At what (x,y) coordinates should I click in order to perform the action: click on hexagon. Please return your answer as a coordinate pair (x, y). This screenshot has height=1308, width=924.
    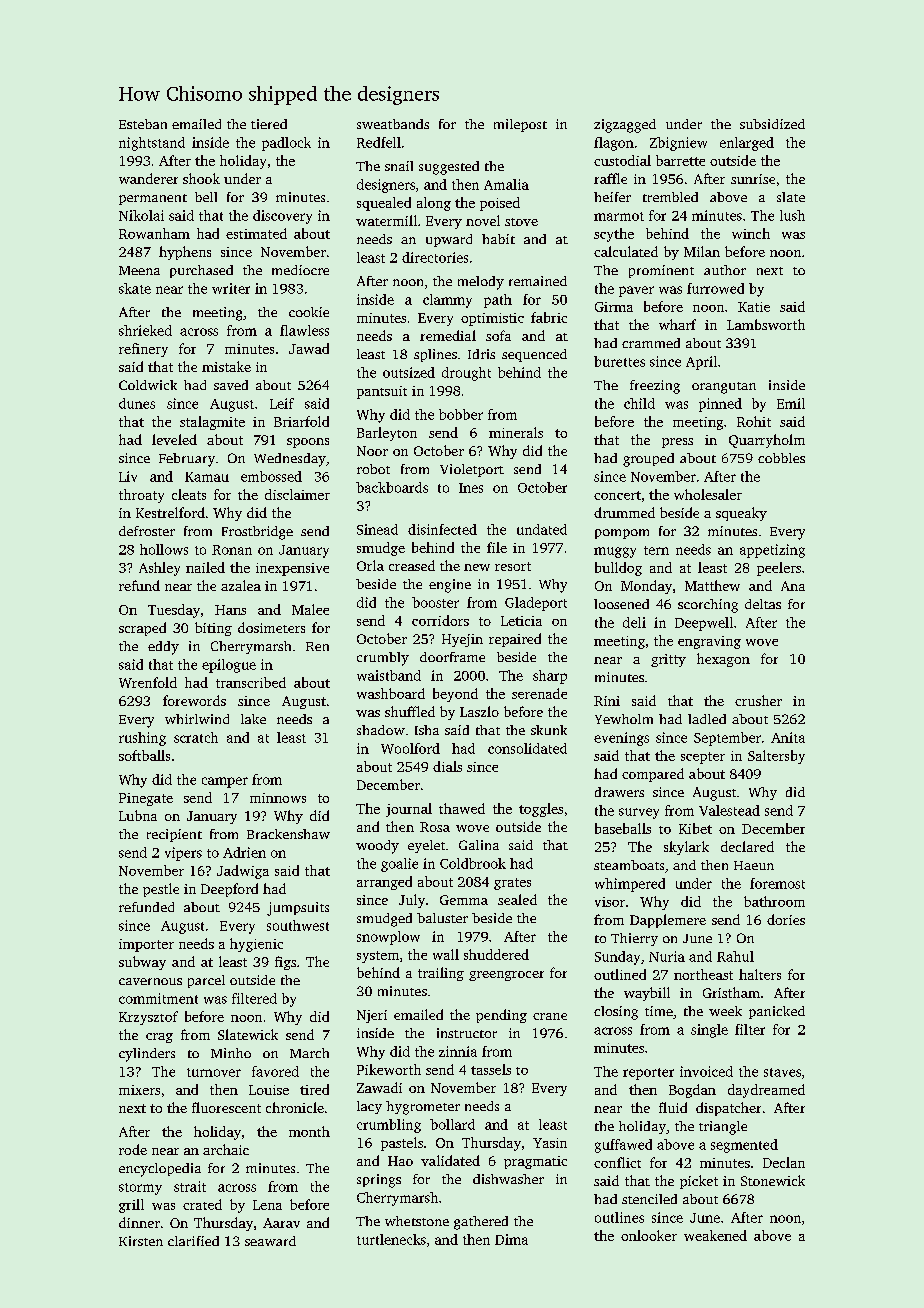
    Looking at the image, I should click on (723, 660).
